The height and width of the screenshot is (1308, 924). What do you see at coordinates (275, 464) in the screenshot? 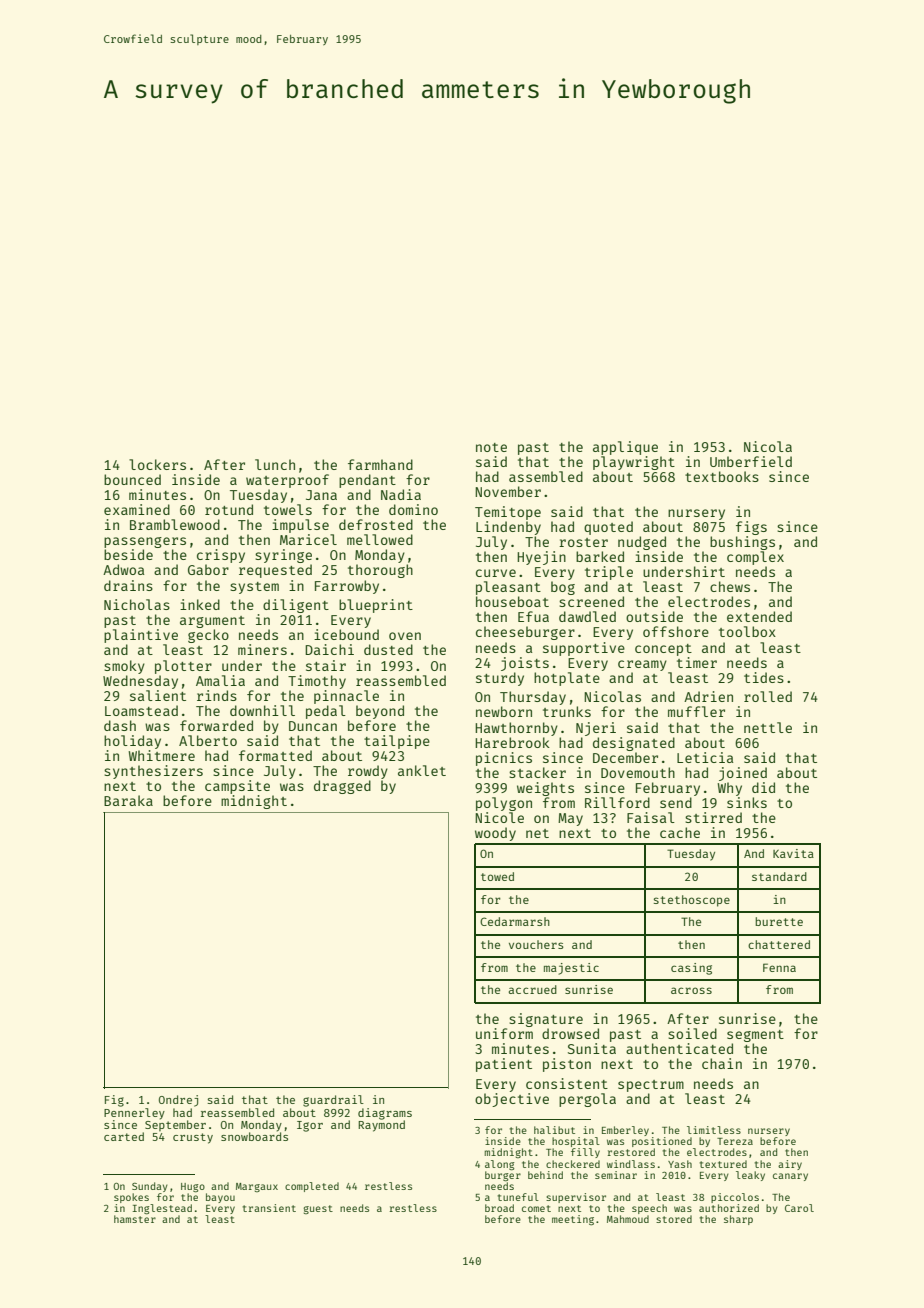
I see `lunch` at bounding box center [275, 464].
